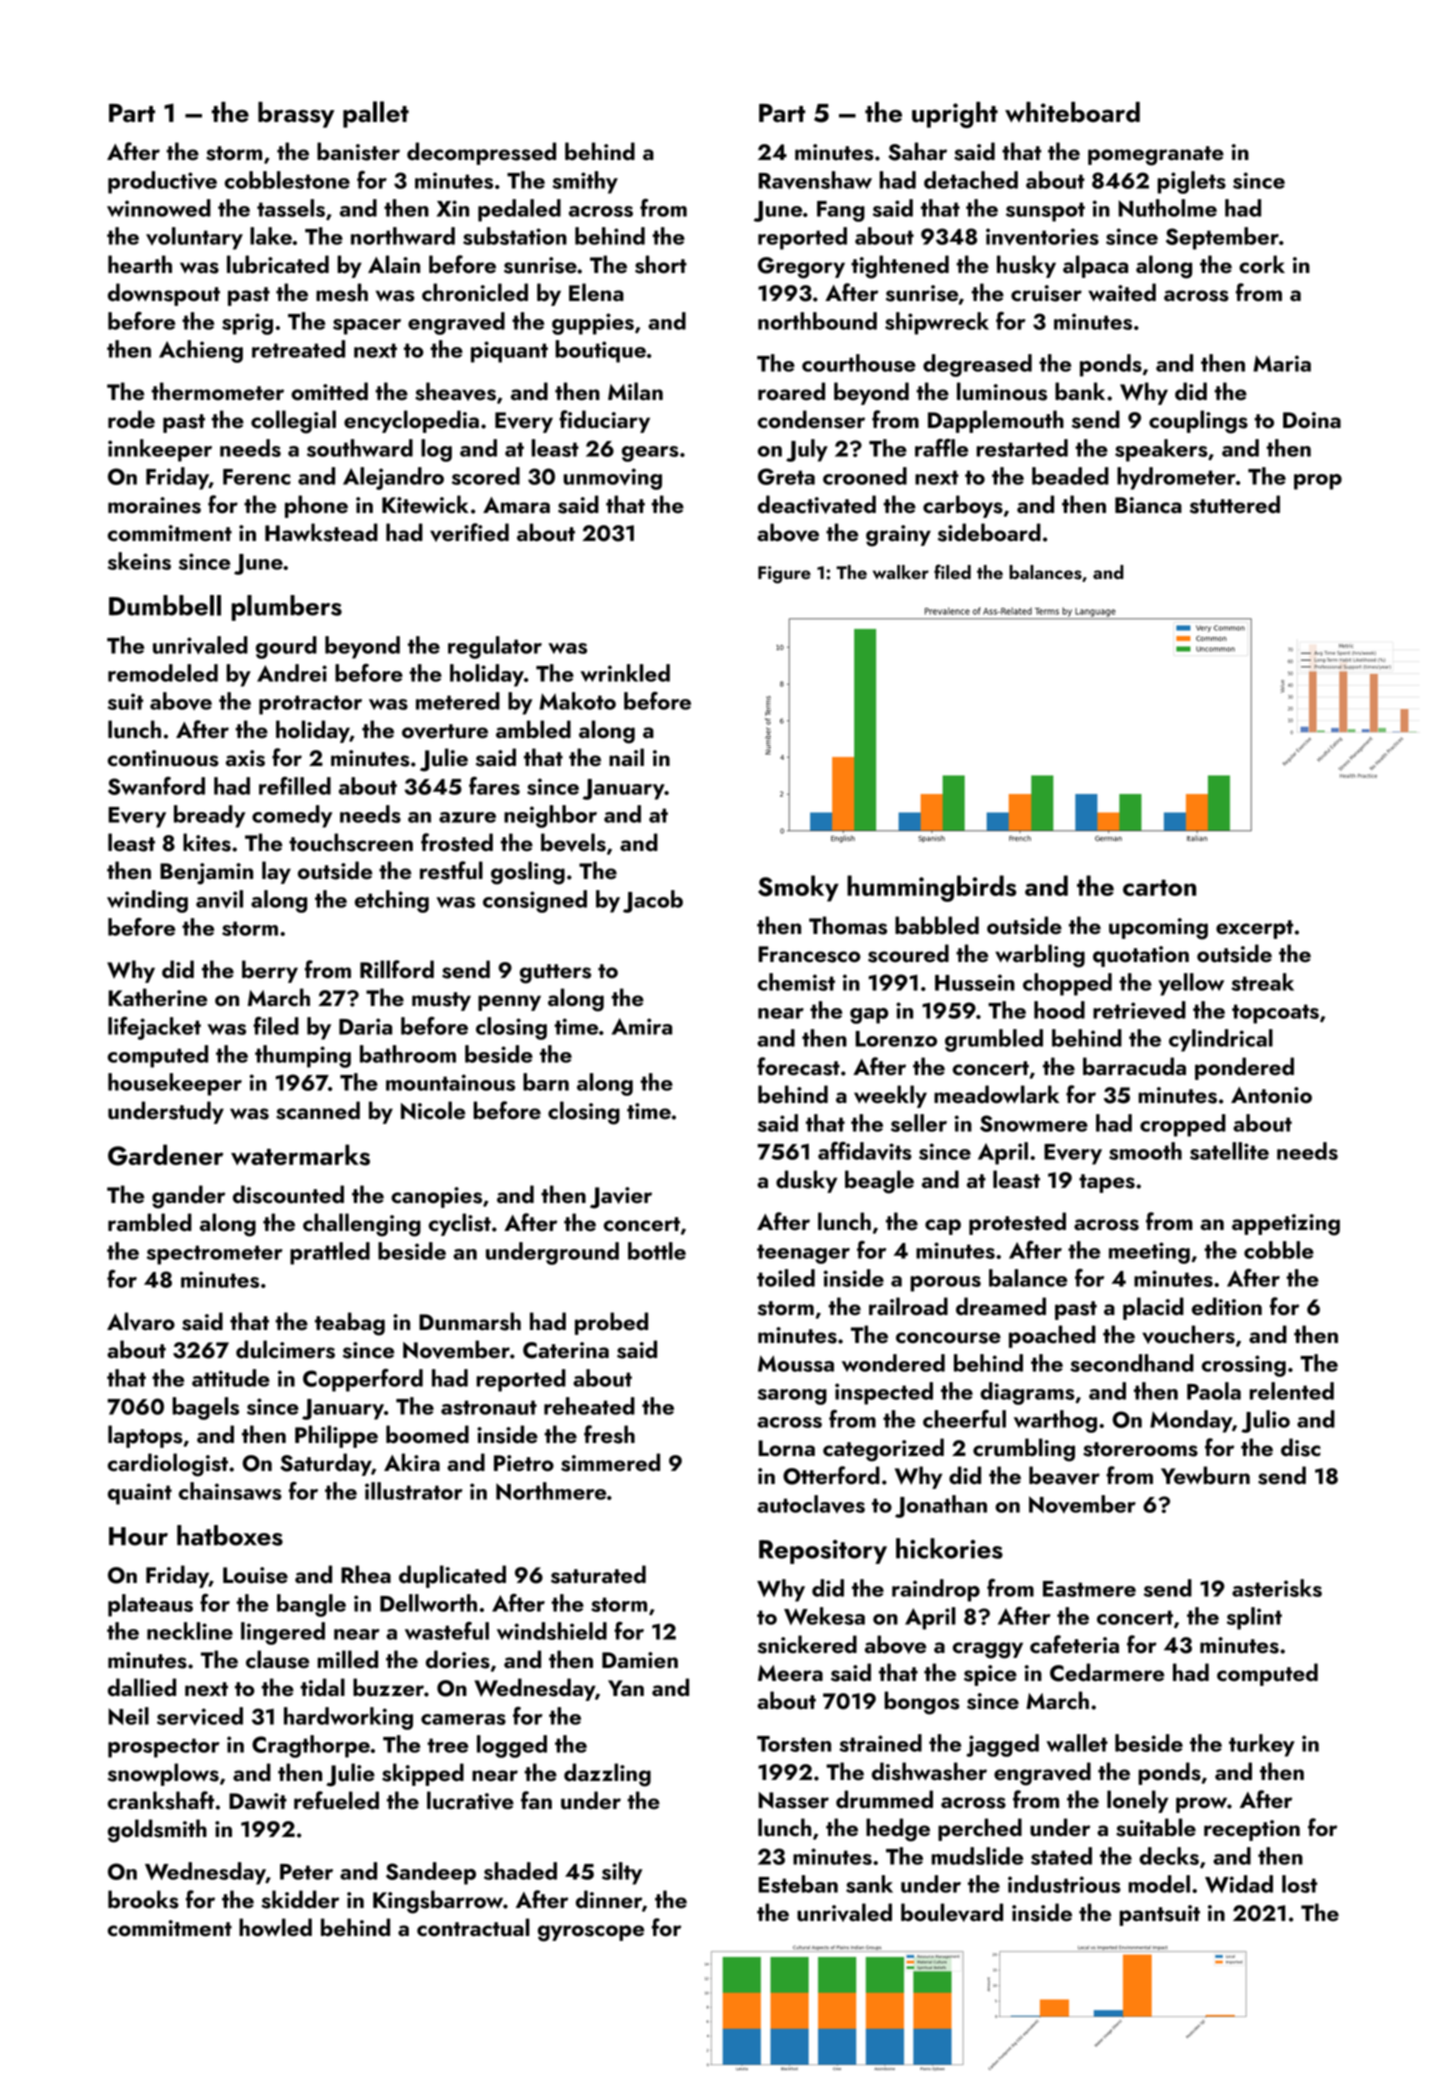  I want to click on Fang, so click(841, 211).
